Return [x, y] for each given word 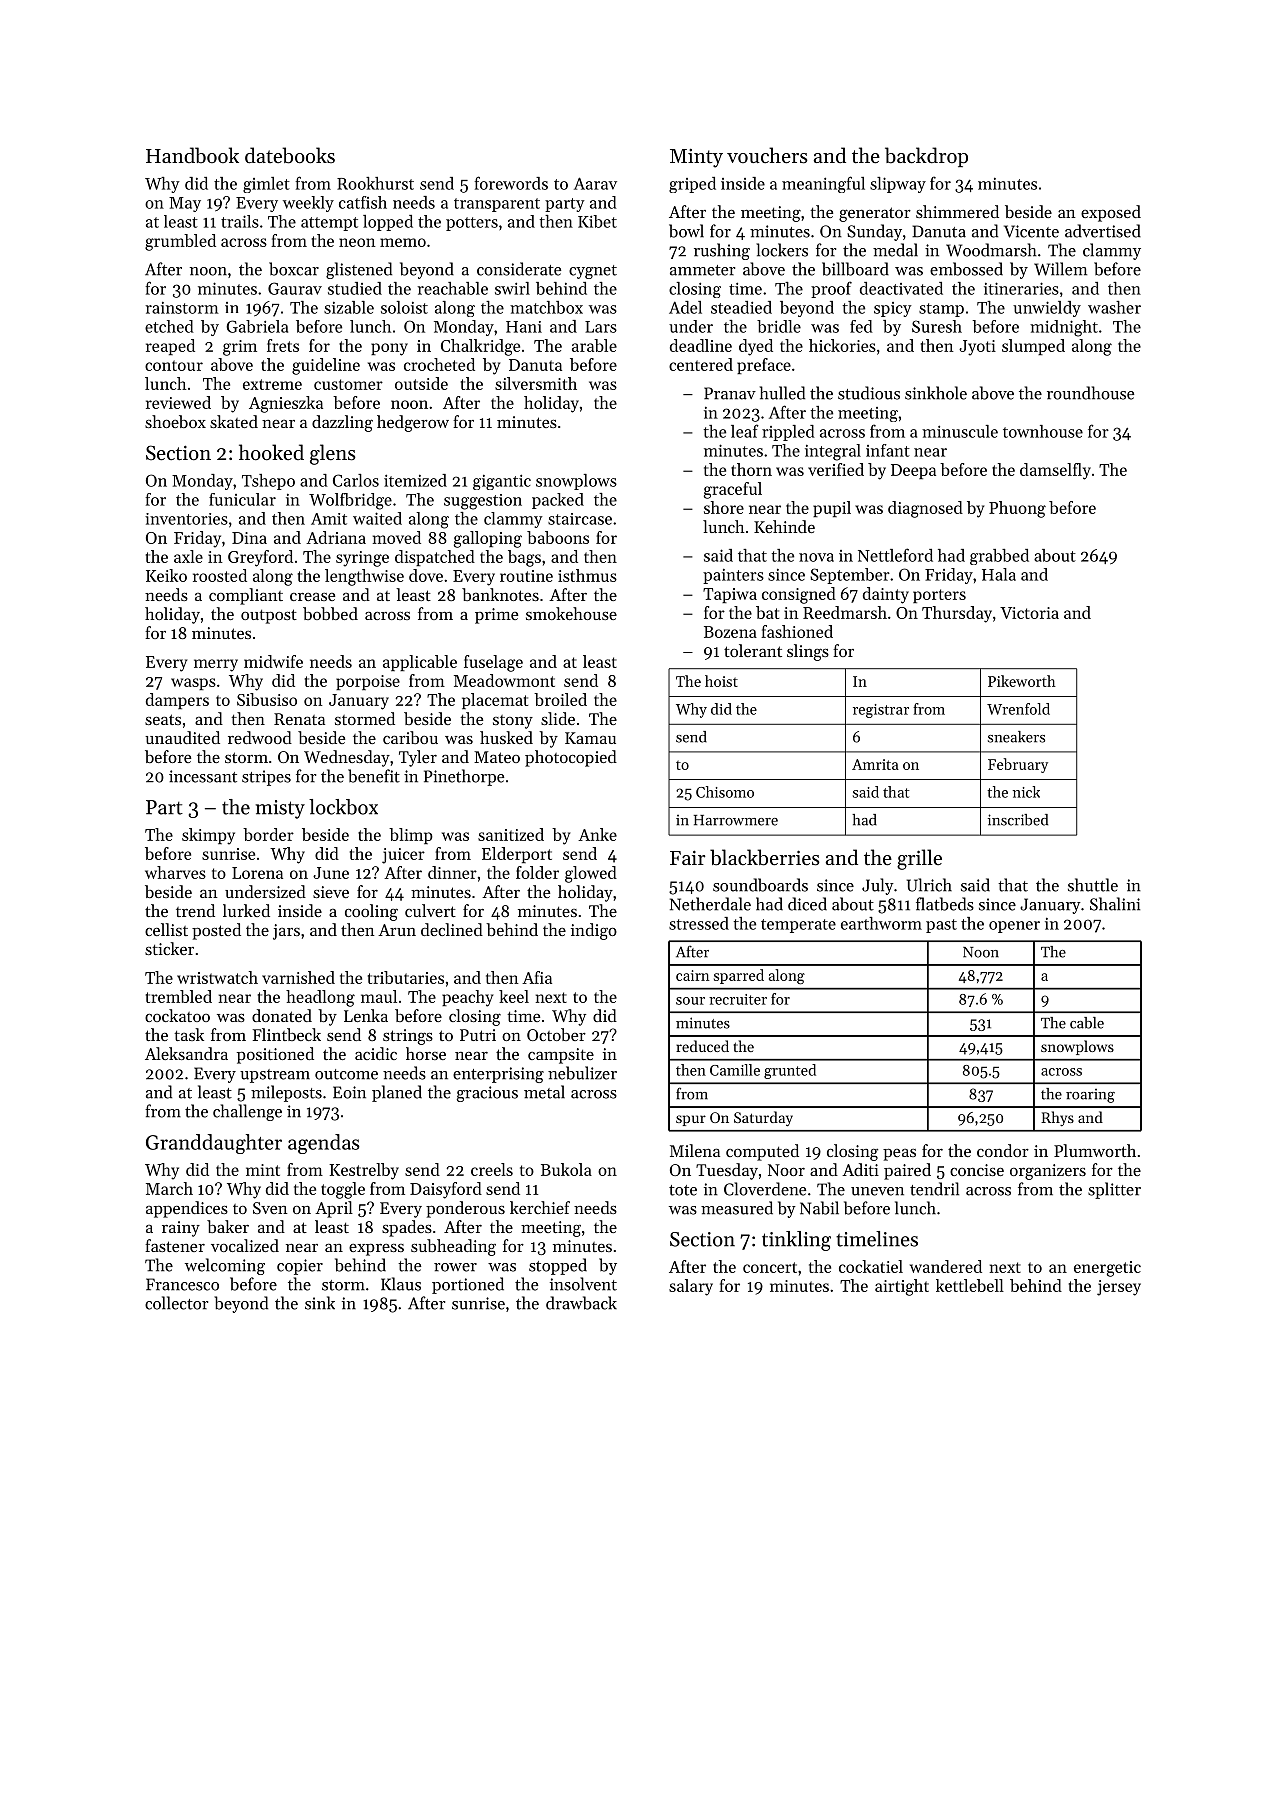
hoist [721, 681]
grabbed [999, 557]
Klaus [401, 1284]
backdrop [926, 157]
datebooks [290, 155]
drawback [581, 1303]
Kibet [597, 221]
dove [426, 575]
